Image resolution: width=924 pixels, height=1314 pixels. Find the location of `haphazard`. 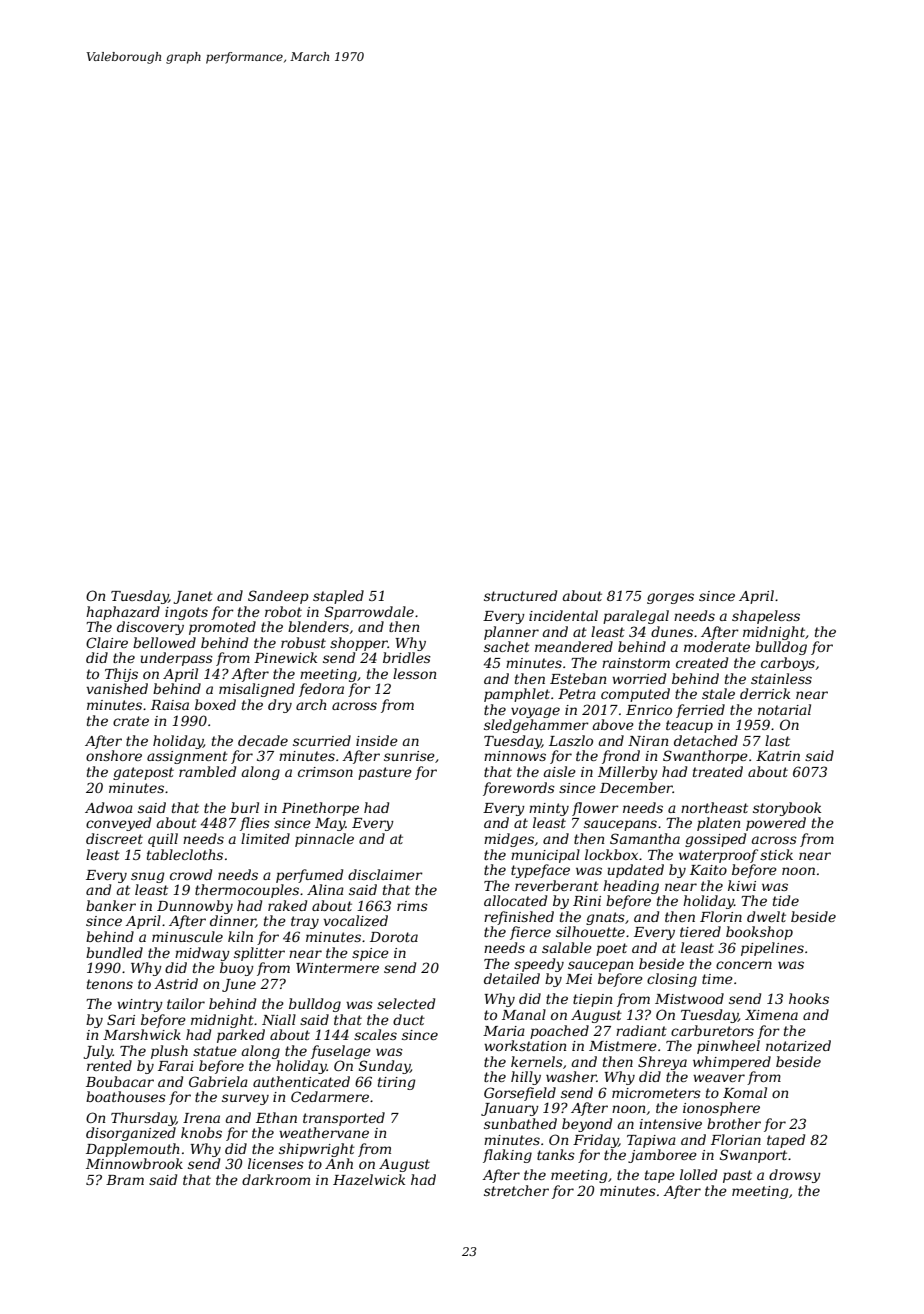

haphazard is located at coordinates (123, 613).
